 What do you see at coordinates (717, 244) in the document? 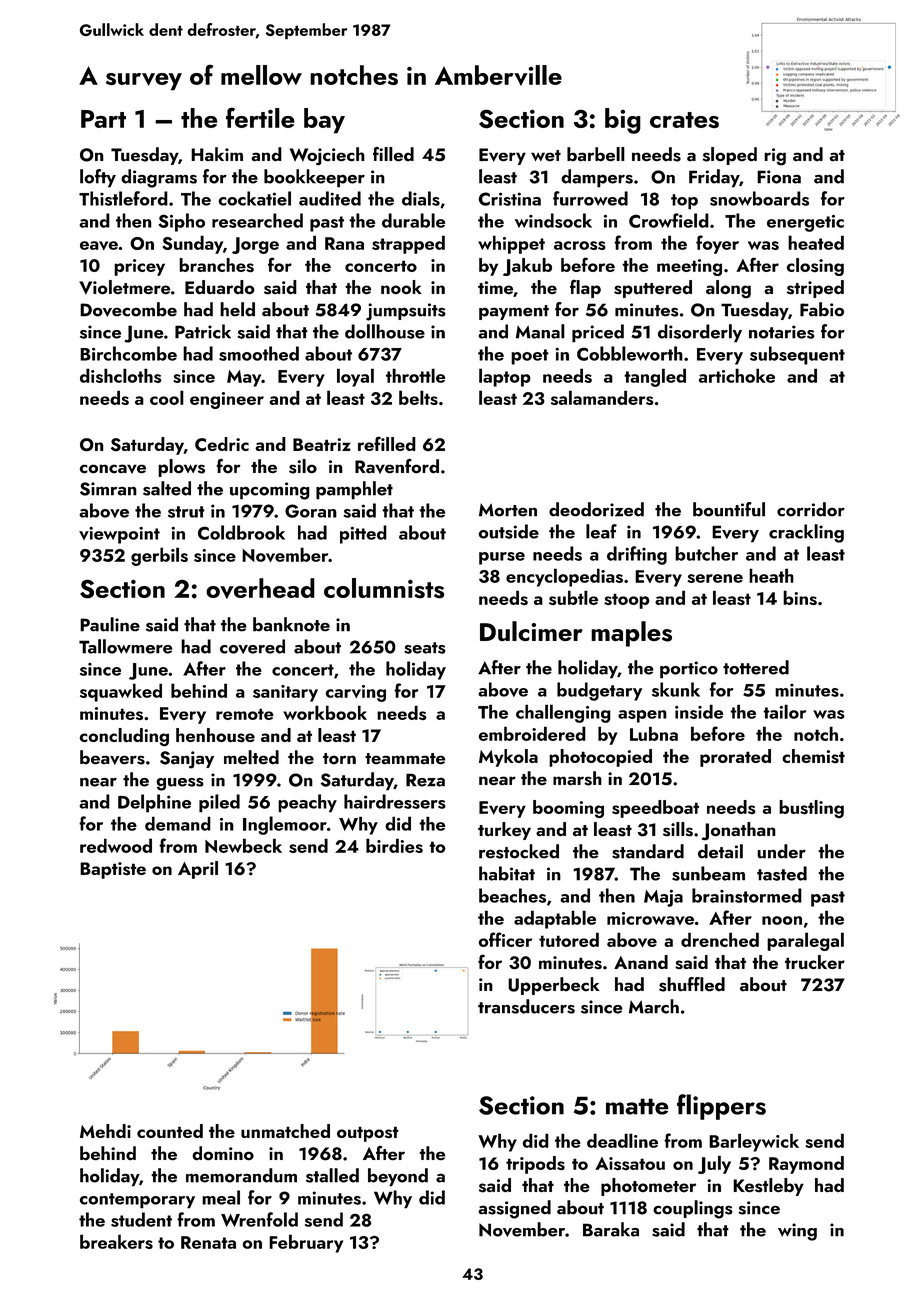
I see `foyer` at bounding box center [717, 244].
